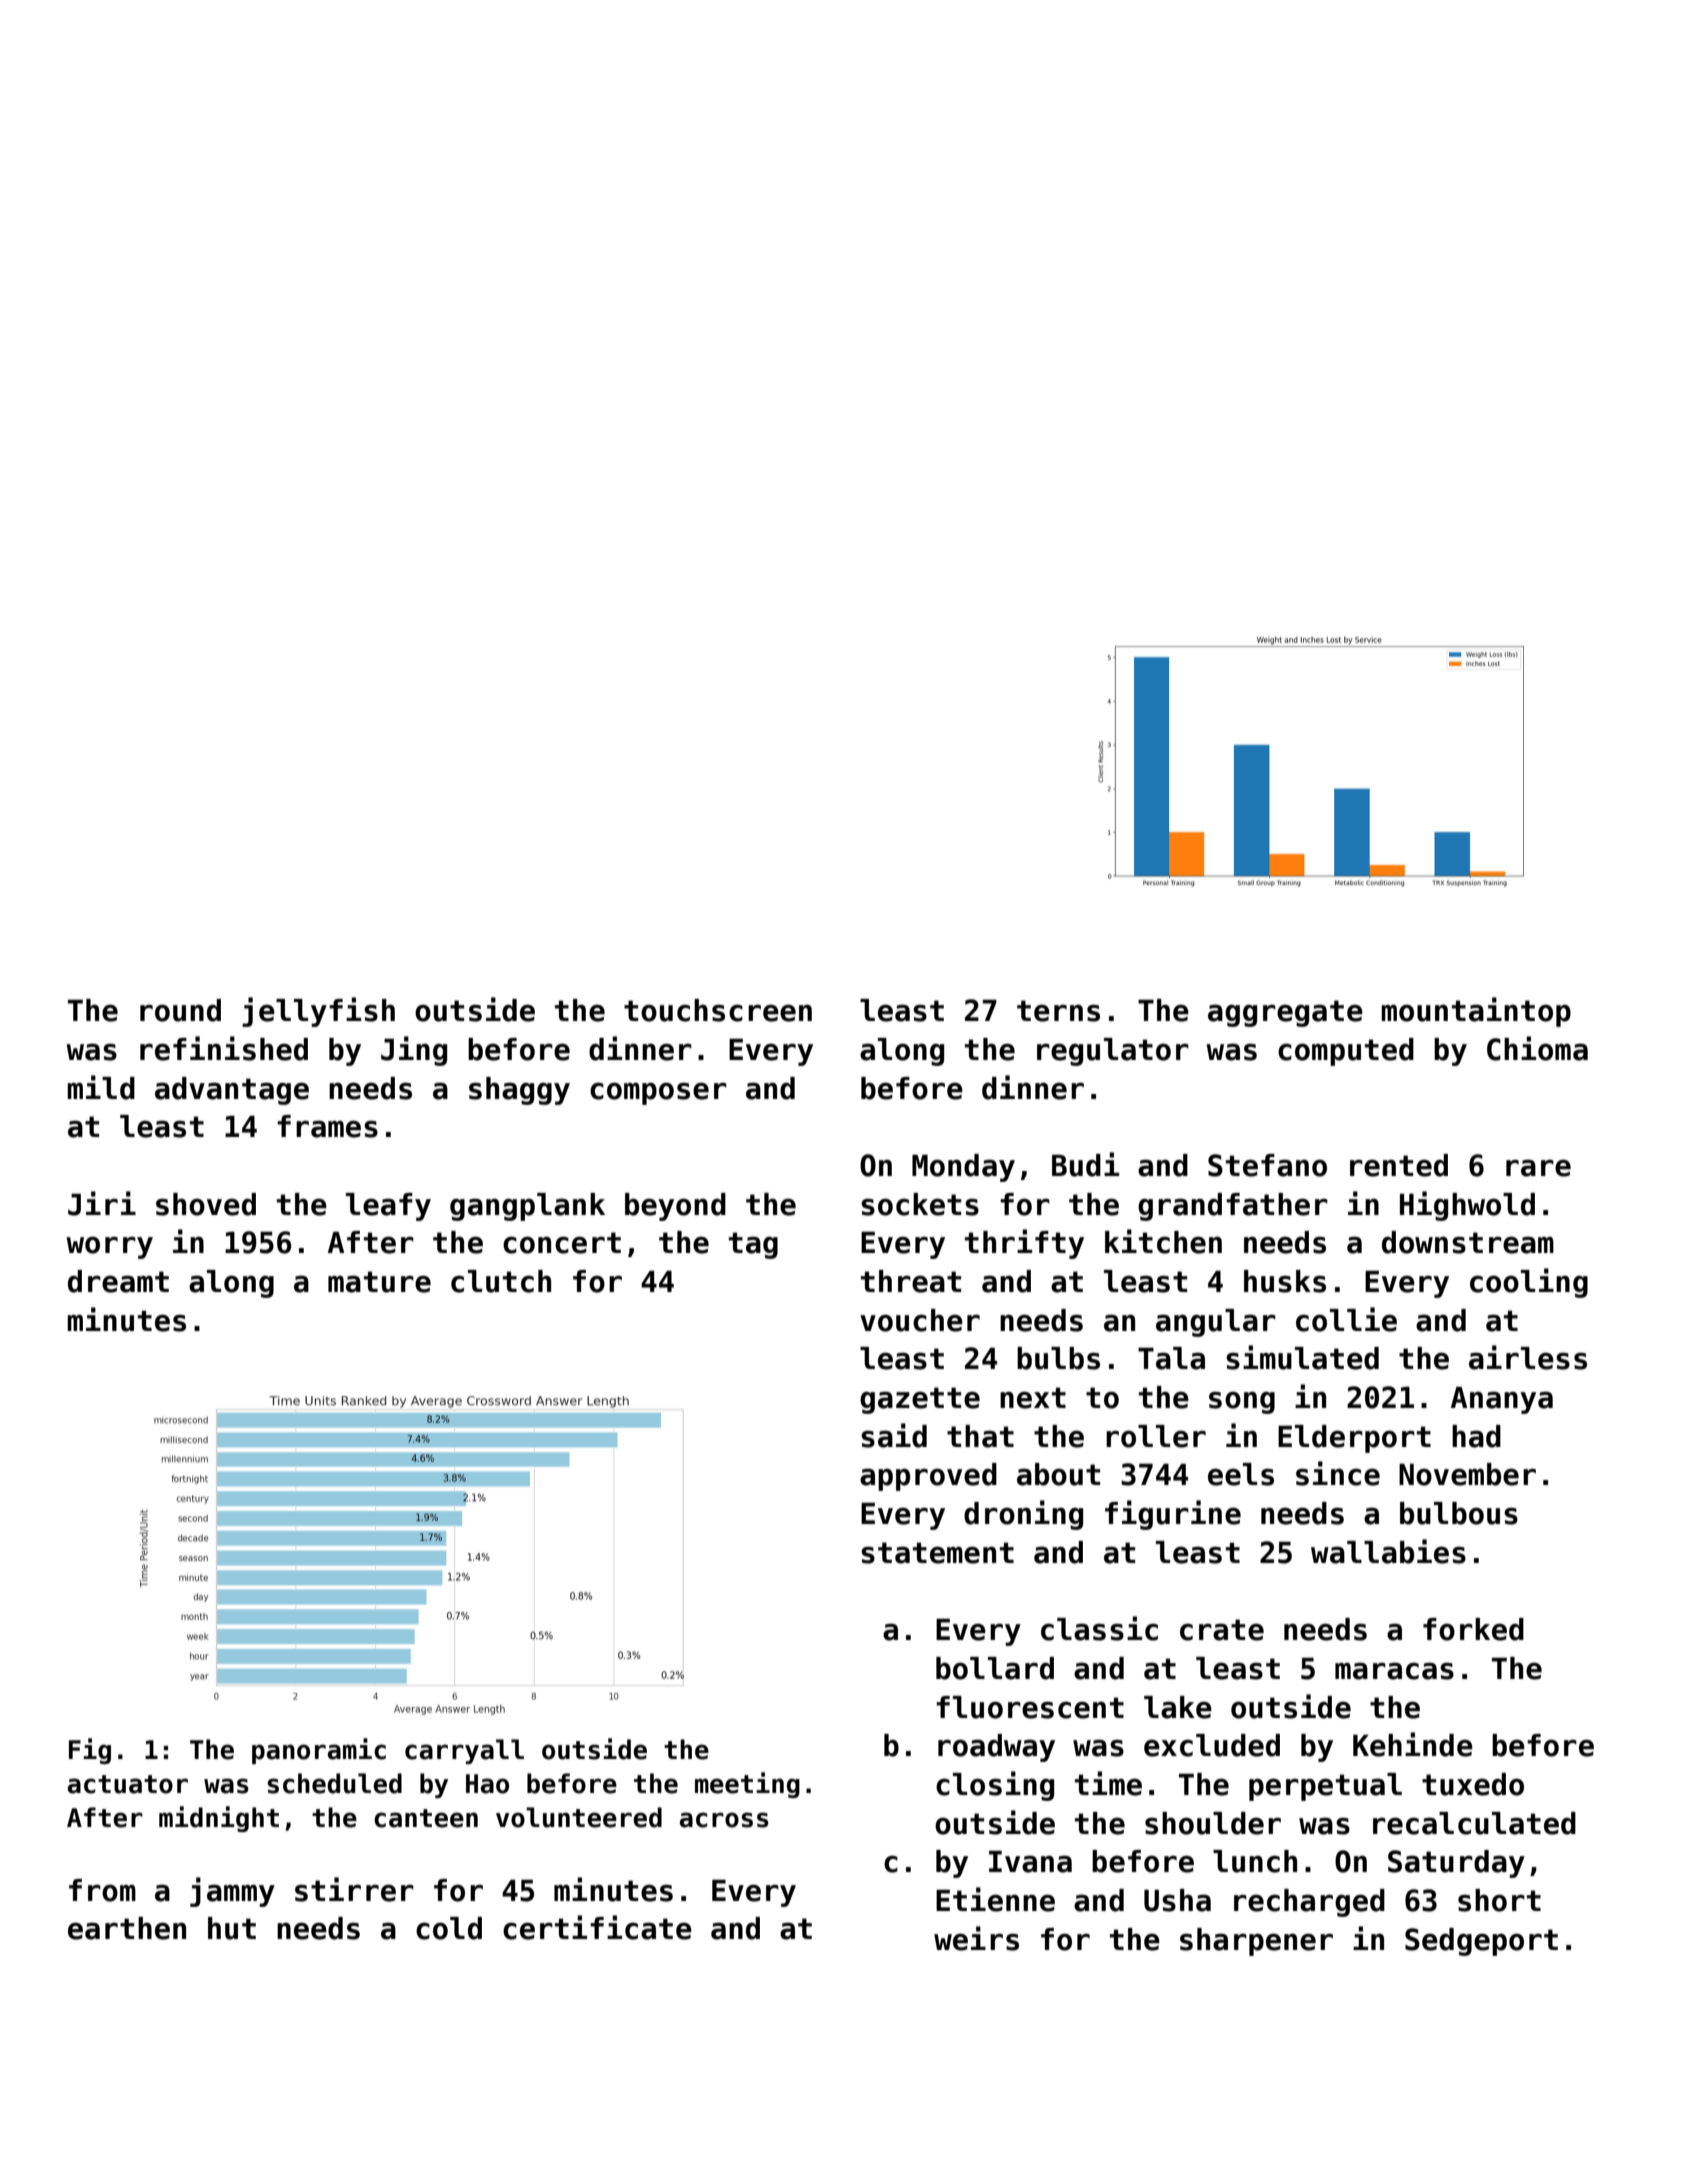 The height and width of the screenshot is (2178, 1683). Describe the element at coordinates (747, 1785) in the screenshot. I see `meeting` at that location.
